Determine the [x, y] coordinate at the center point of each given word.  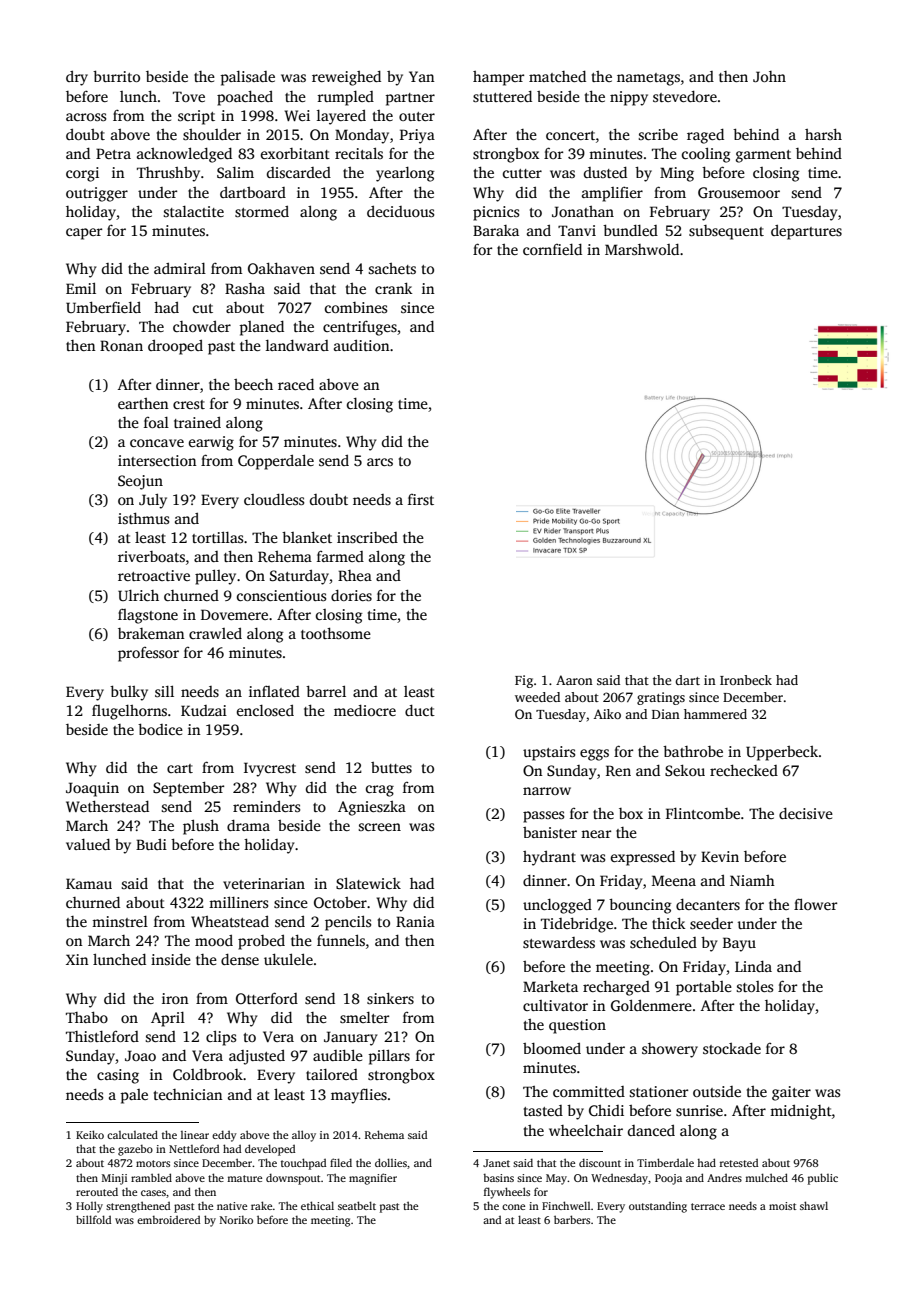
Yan [422, 76]
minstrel [120, 921]
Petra [113, 153]
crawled [215, 633]
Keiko [90, 1134]
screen [379, 827]
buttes [391, 767]
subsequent [726, 232]
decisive [806, 813]
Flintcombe [703, 813]
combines [356, 307]
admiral [180, 268]
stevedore [685, 96]
